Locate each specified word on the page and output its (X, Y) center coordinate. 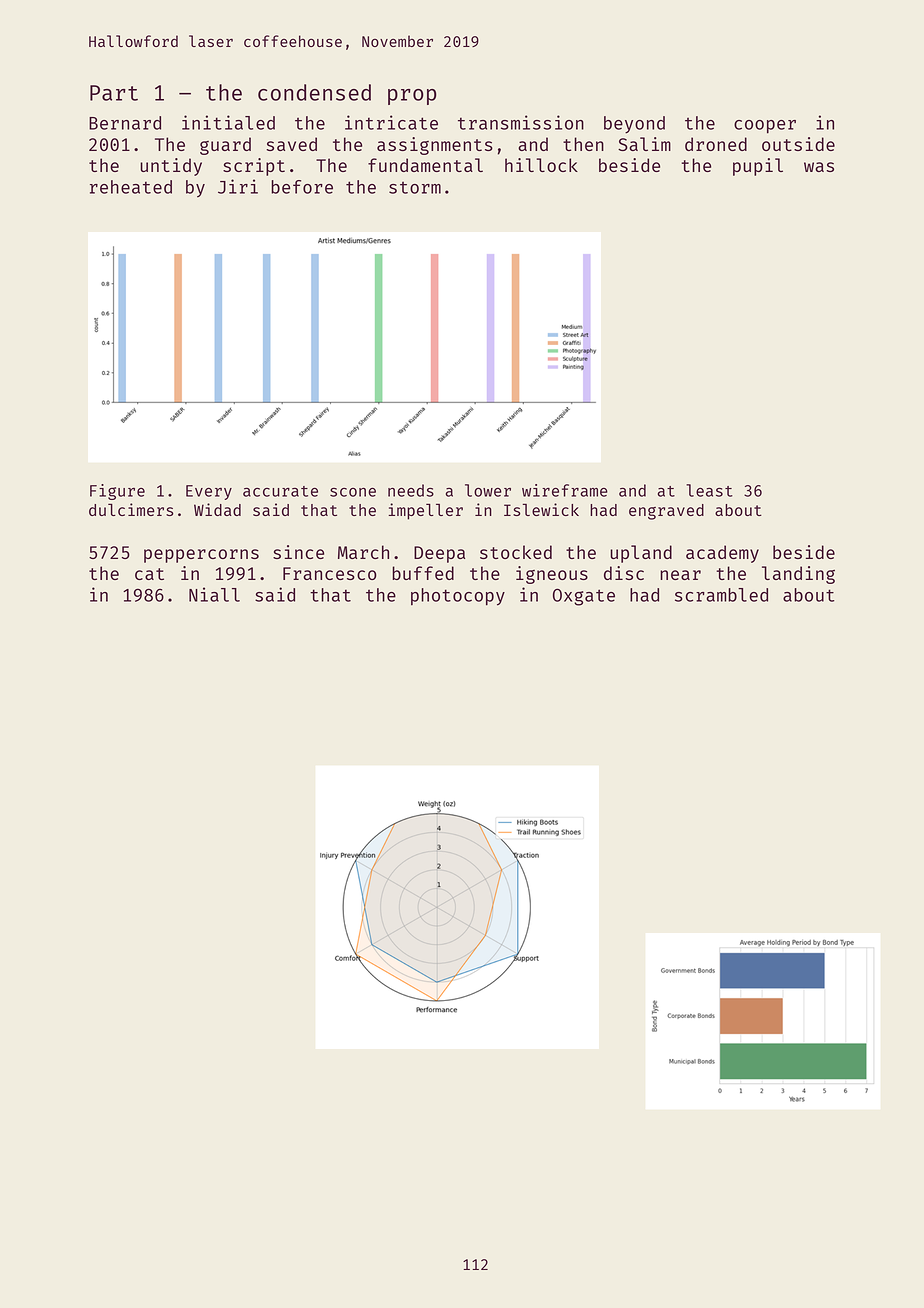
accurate (280, 491)
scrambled (721, 595)
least (709, 490)
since (298, 552)
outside (798, 144)
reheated (131, 187)
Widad (217, 509)
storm (415, 188)
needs (411, 490)
